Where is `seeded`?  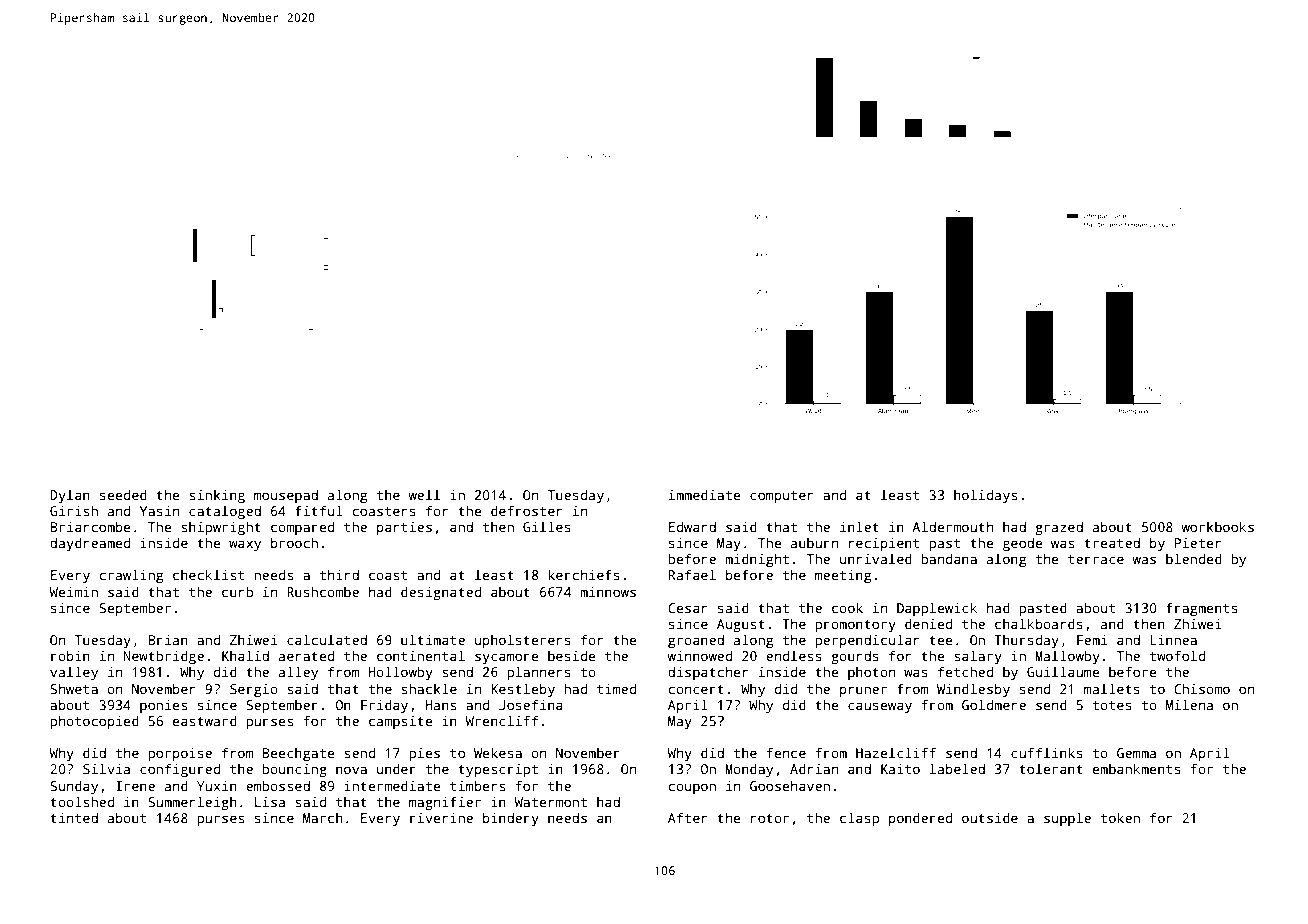 seeded is located at coordinates (123, 494).
